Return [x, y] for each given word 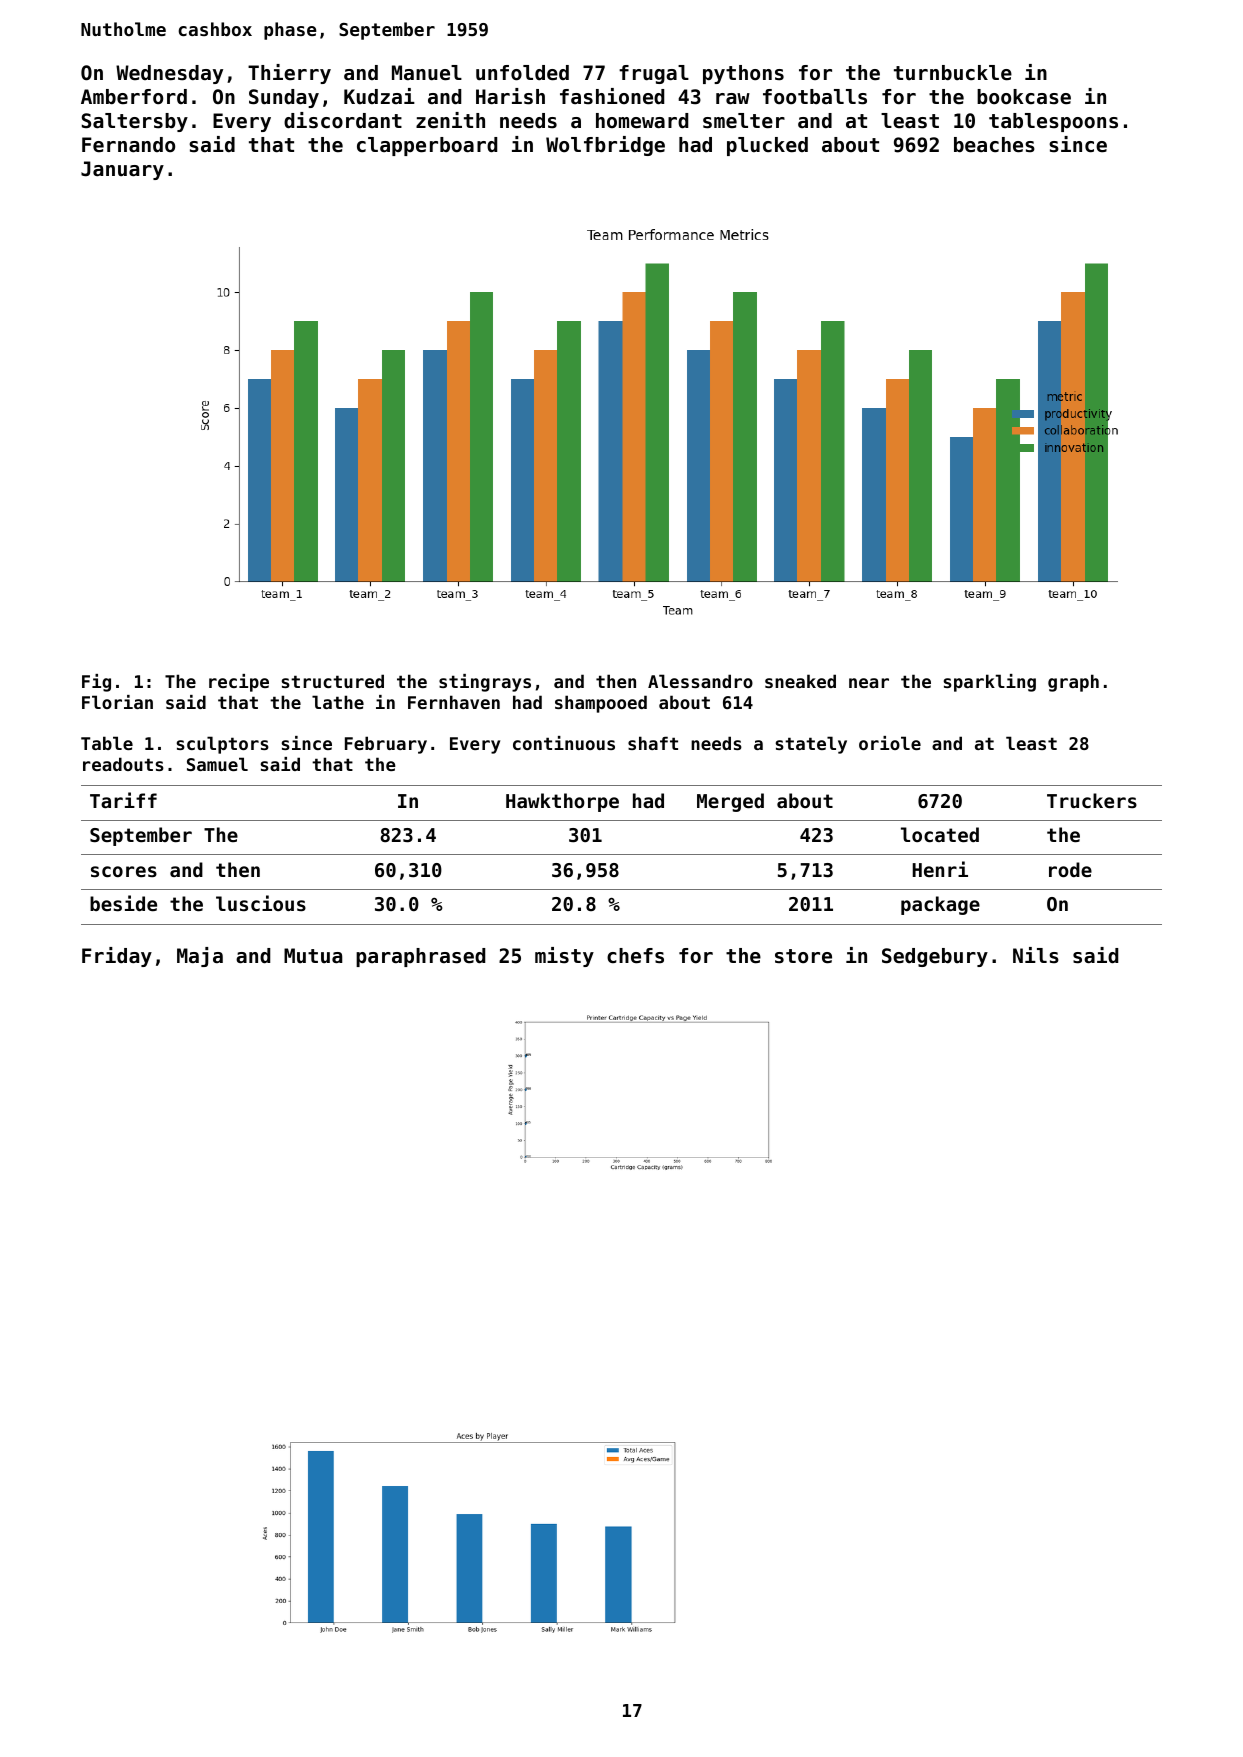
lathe [338, 702]
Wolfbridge [605, 146]
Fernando [128, 145]
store [803, 956]
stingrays [485, 683]
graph [1073, 683]
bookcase [1024, 97]
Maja [200, 957]
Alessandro [700, 681]
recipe [239, 683]
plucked [767, 146]
